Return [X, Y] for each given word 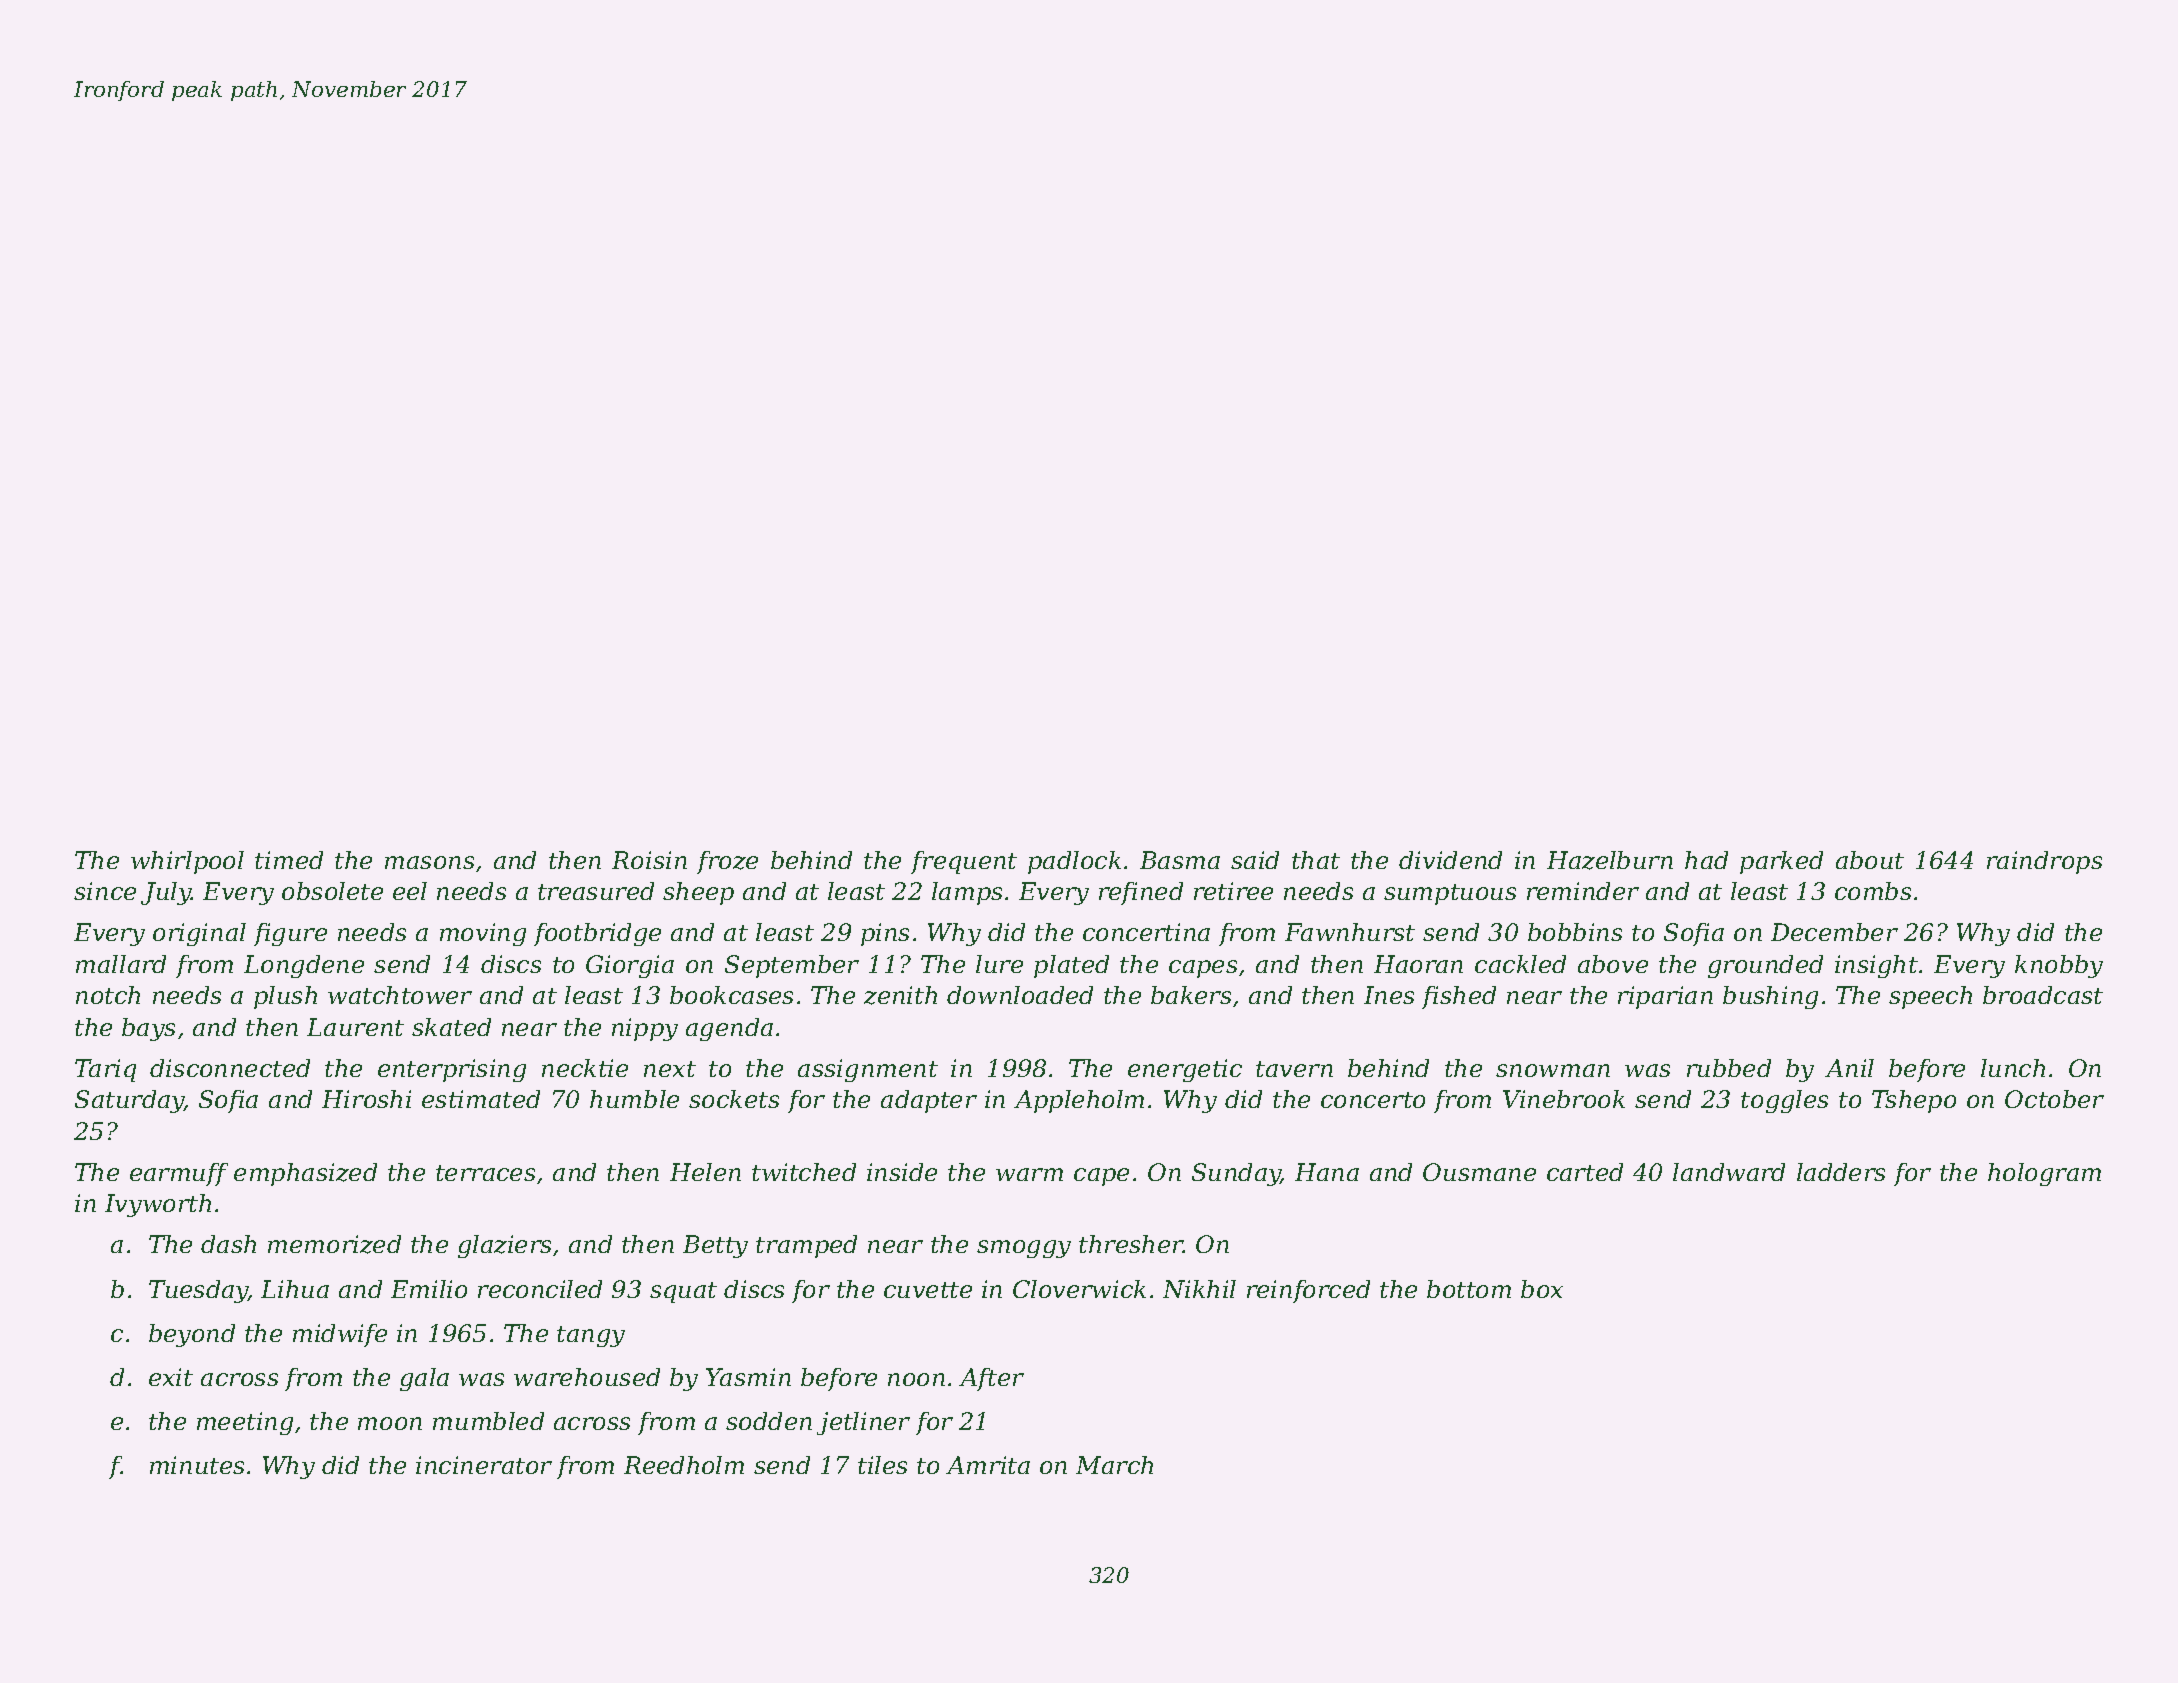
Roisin [649, 860]
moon [390, 1423]
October [2054, 1099]
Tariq [105, 1070]
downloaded [1020, 995]
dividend [1450, 860]
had [1706, 860]
